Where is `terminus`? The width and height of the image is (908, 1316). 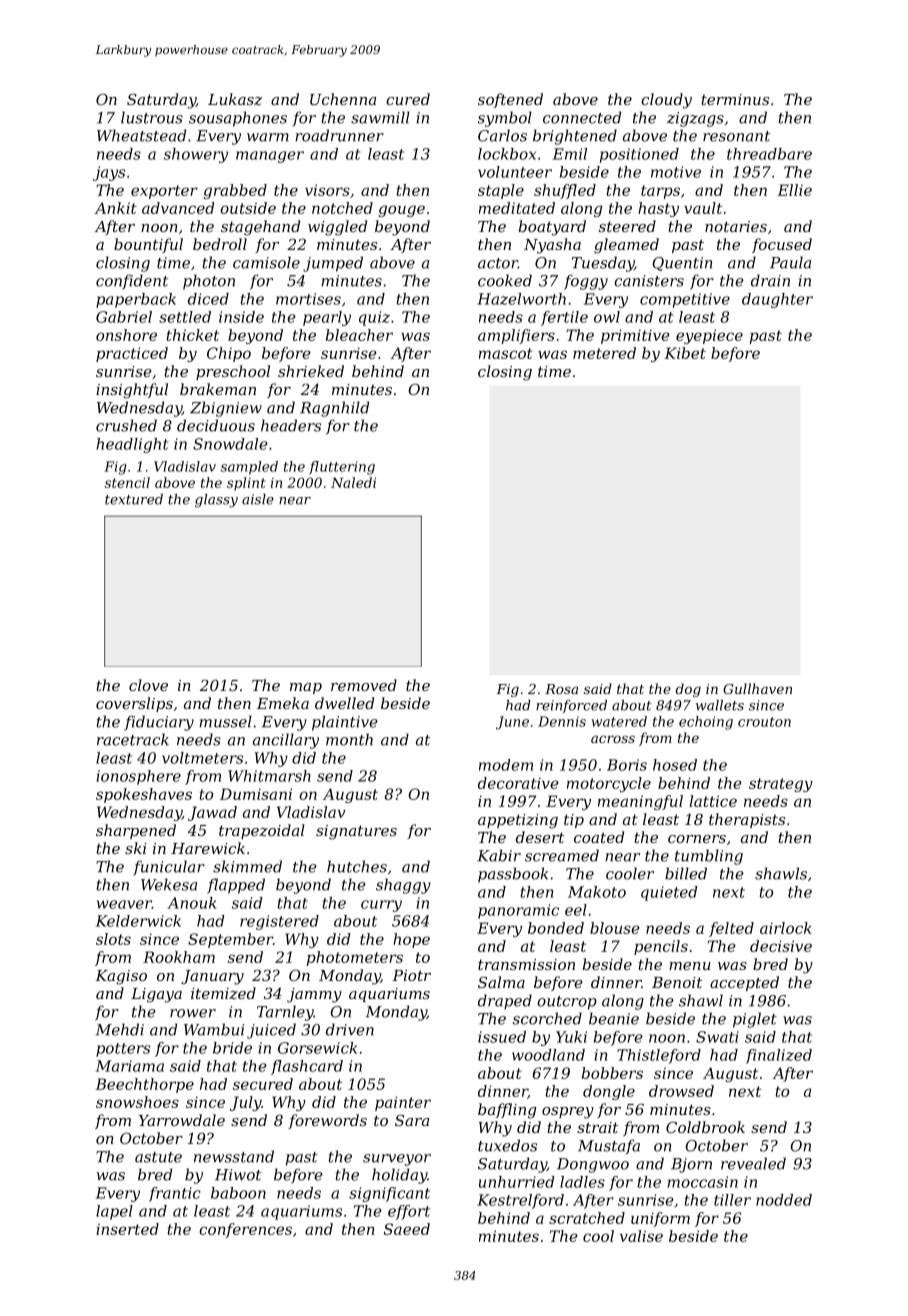 terminus is located at coordinates (735, 99).
